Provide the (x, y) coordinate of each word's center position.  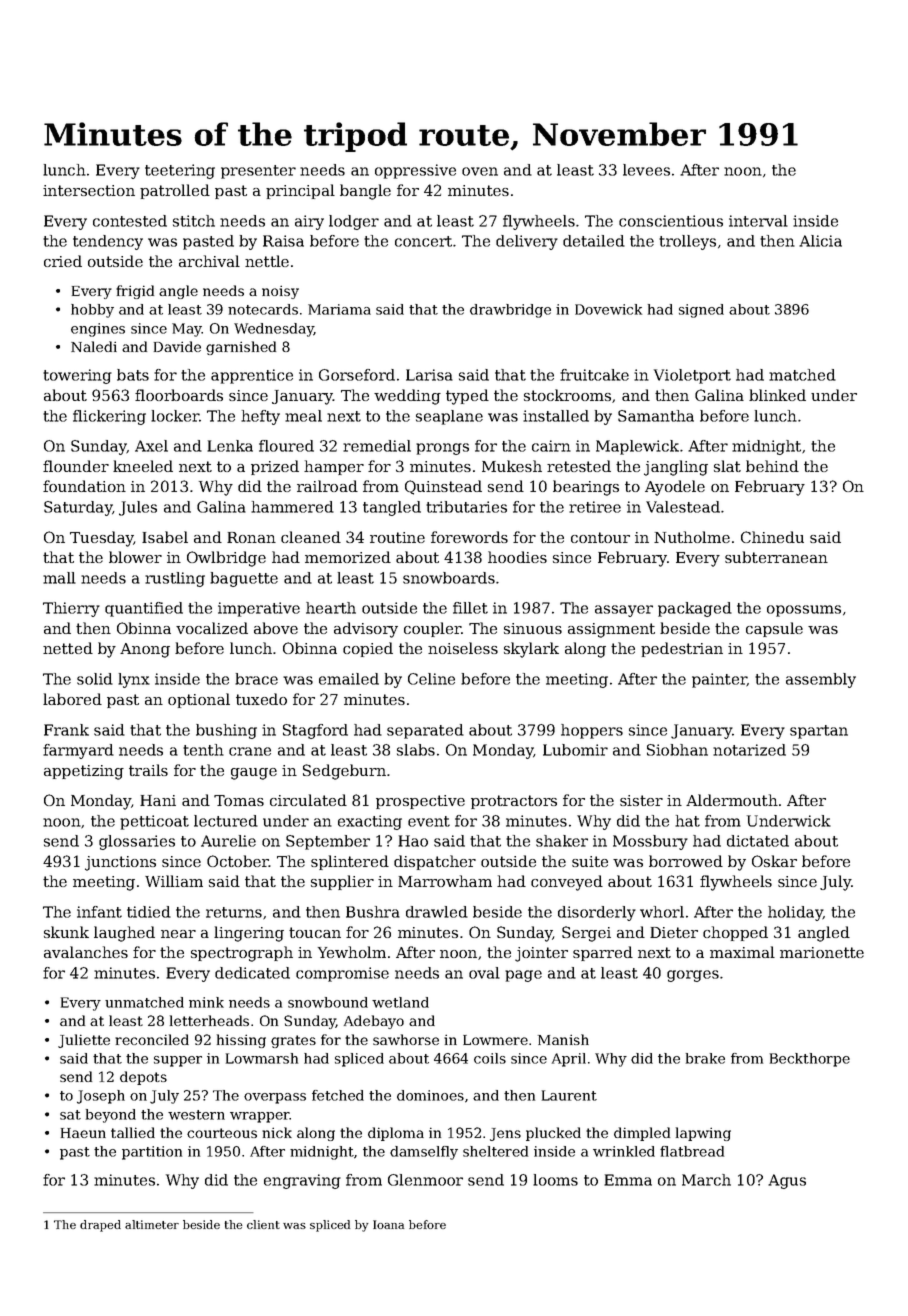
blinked (777, 395)
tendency (108, 242)
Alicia (820, 241)
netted (68, 648)
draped (100, 1226)
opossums (804, 611)
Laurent (569, 1095)
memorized (348, 557)
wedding (407, 397)
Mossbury (650, 842)
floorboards (179, 395)
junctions (120, 863)
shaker (562, 841)
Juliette (84, 1041)
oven (480, 171)
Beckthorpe (810, 1060)
